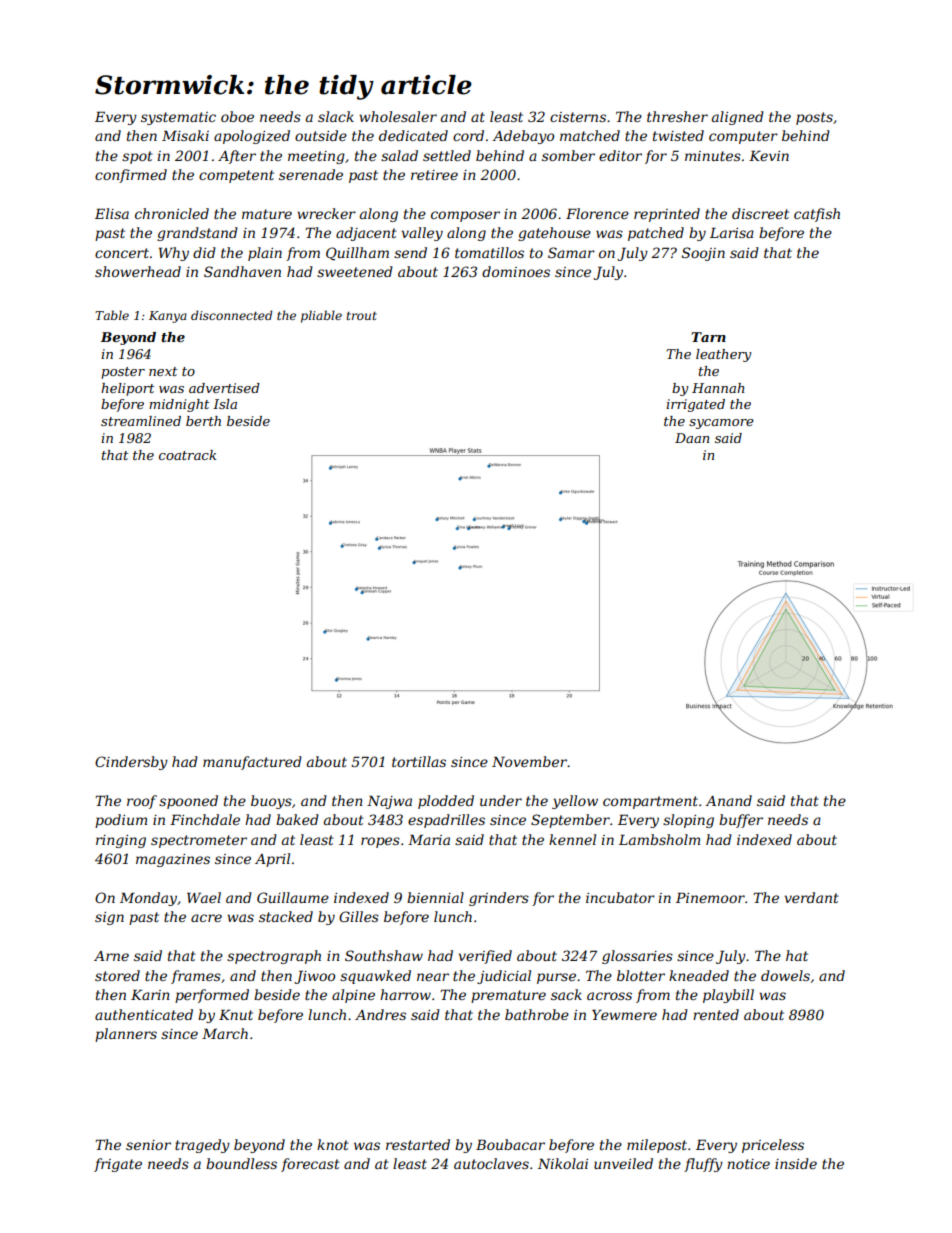 The height and width of the screenshot is (1233, 952). What do you see at coordinates (131, 763) in the screenshot?
I see `Cindersby` at bounding box center [131, 763].
